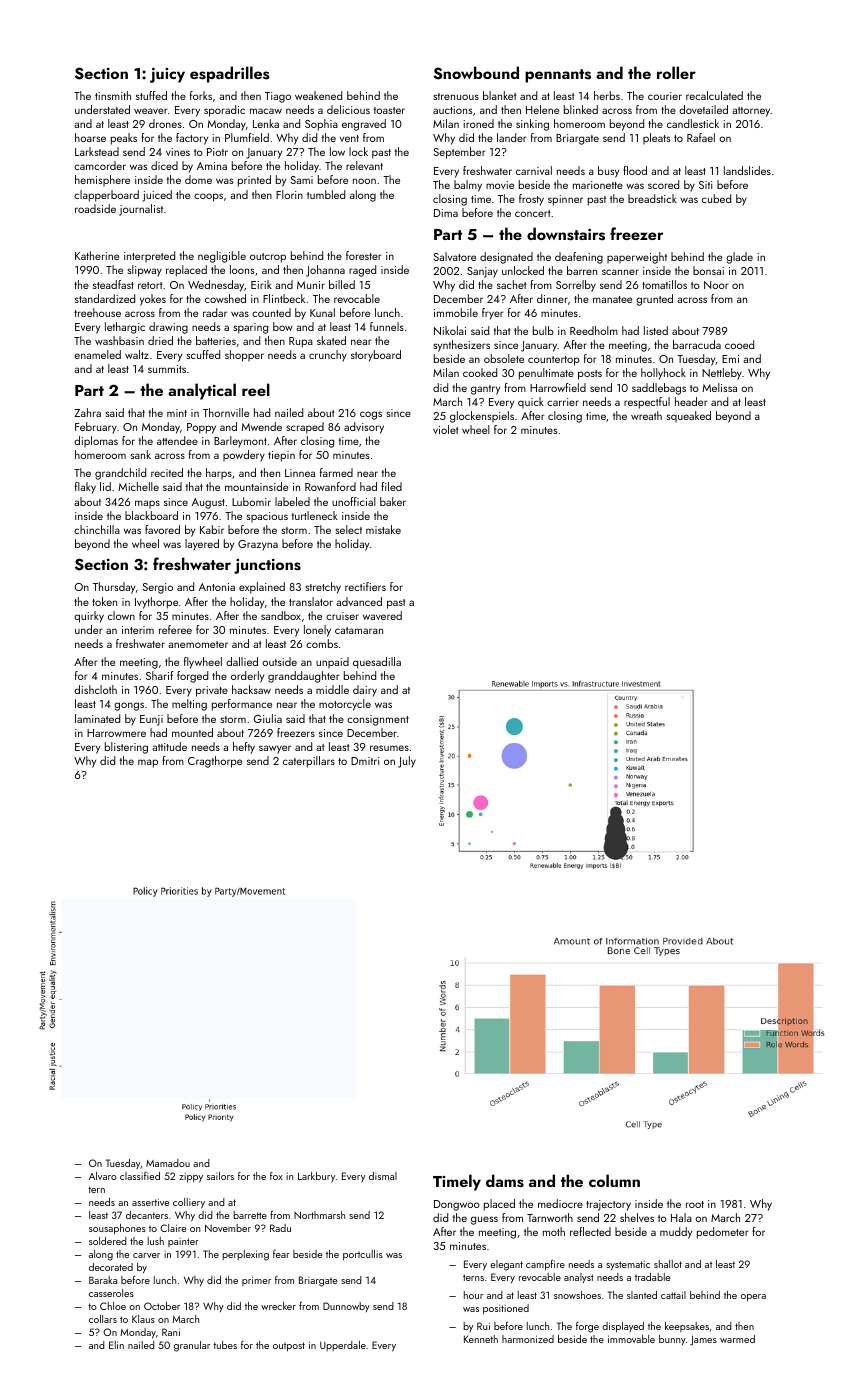  I want to click on pennants, so click(558, 76).
